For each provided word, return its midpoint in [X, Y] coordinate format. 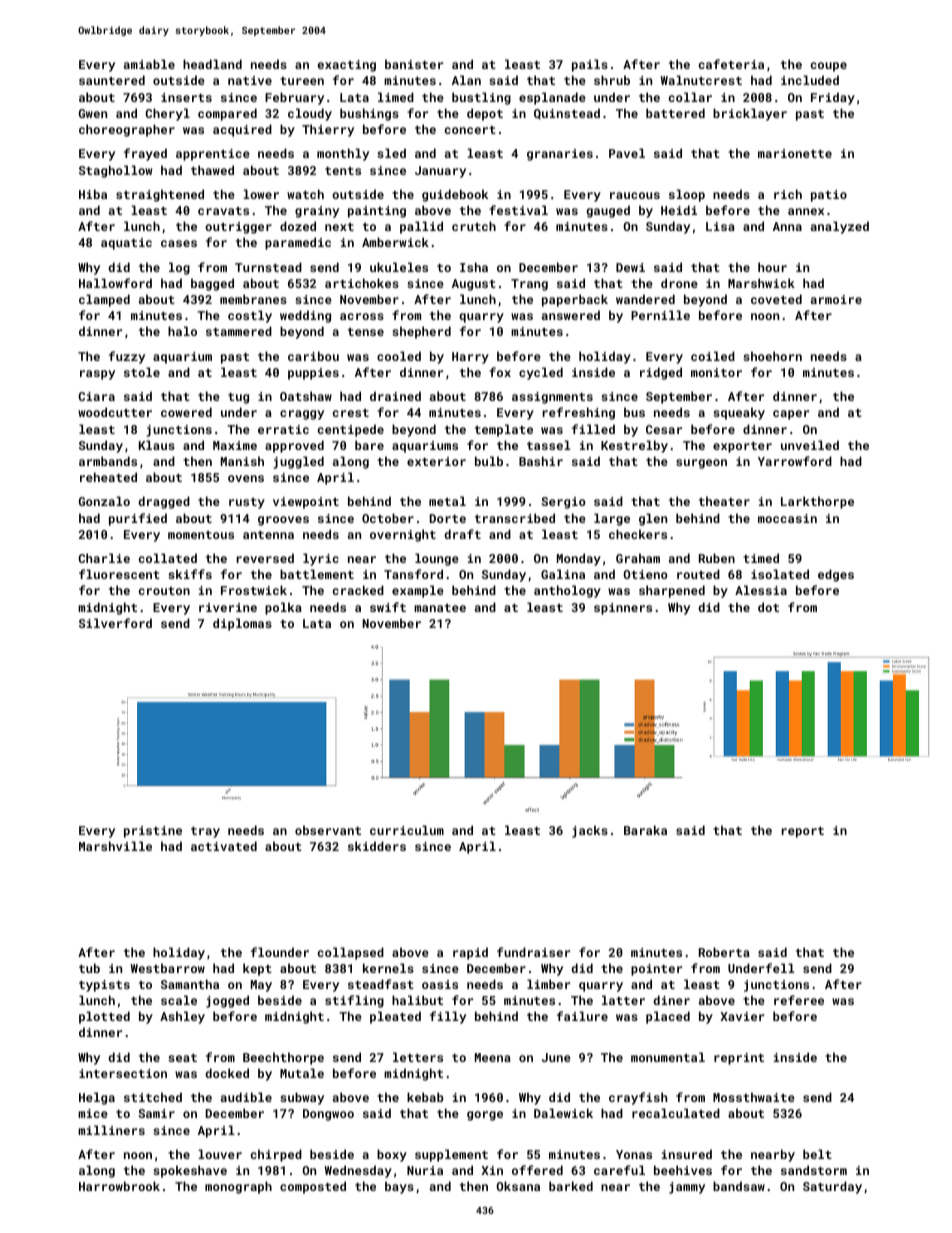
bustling [481, 98]
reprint [739, 1059]
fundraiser [533, 952]
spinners [623, 609]
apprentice [213, 155]
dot [768, 607]
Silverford [115, 623]
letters [418, 1057]
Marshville [115, 846]
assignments [552, 398]
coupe [828, 67]
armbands [108, 461]
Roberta [724, 952]
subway [302, 1098]
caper [791, 415]
